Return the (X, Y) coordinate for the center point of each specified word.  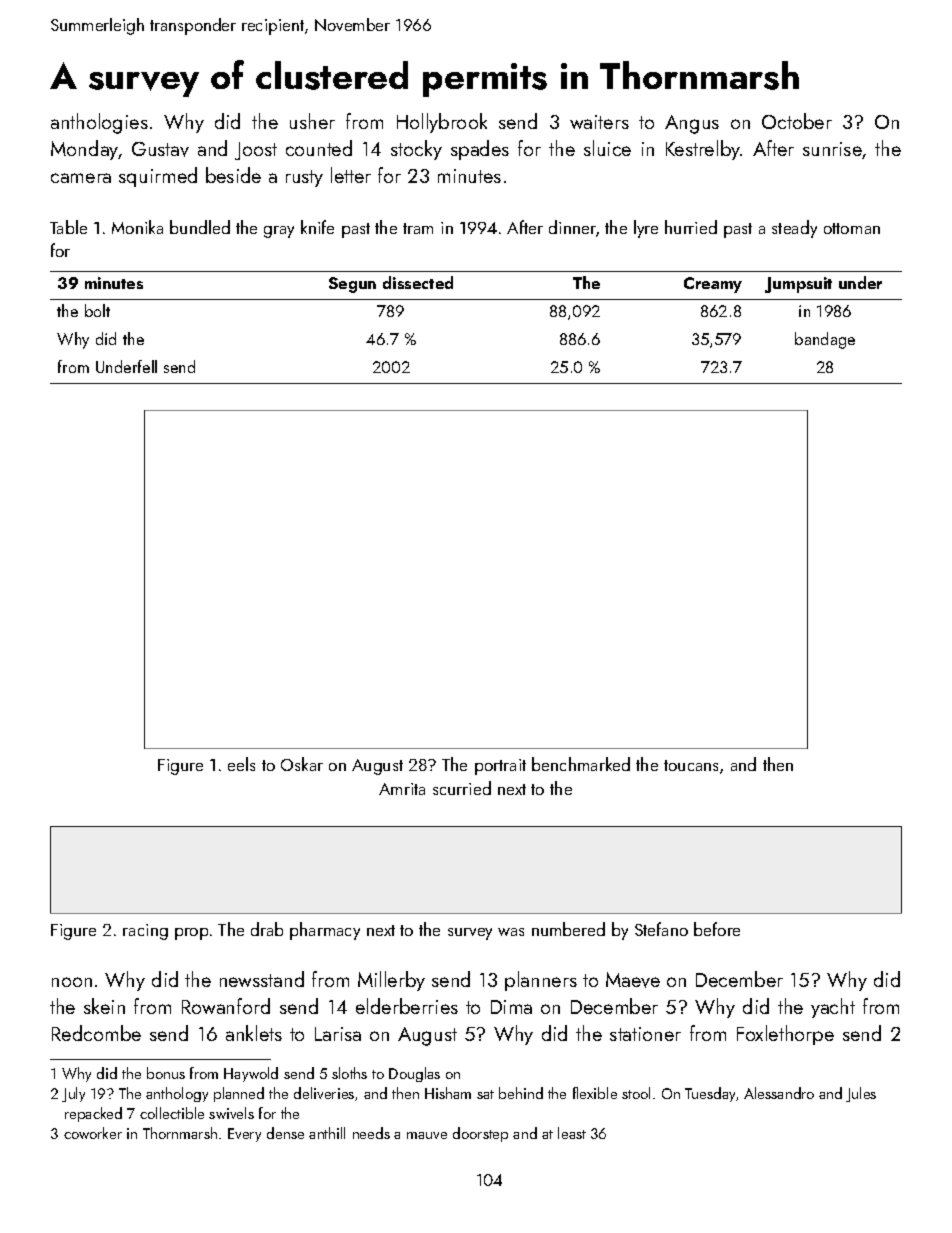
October (797, 121)
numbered (568, 929)
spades (480, 150)
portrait (500, 767)
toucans (691, 765)
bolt (97, 310)
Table (68, 227)
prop (191, 934)
